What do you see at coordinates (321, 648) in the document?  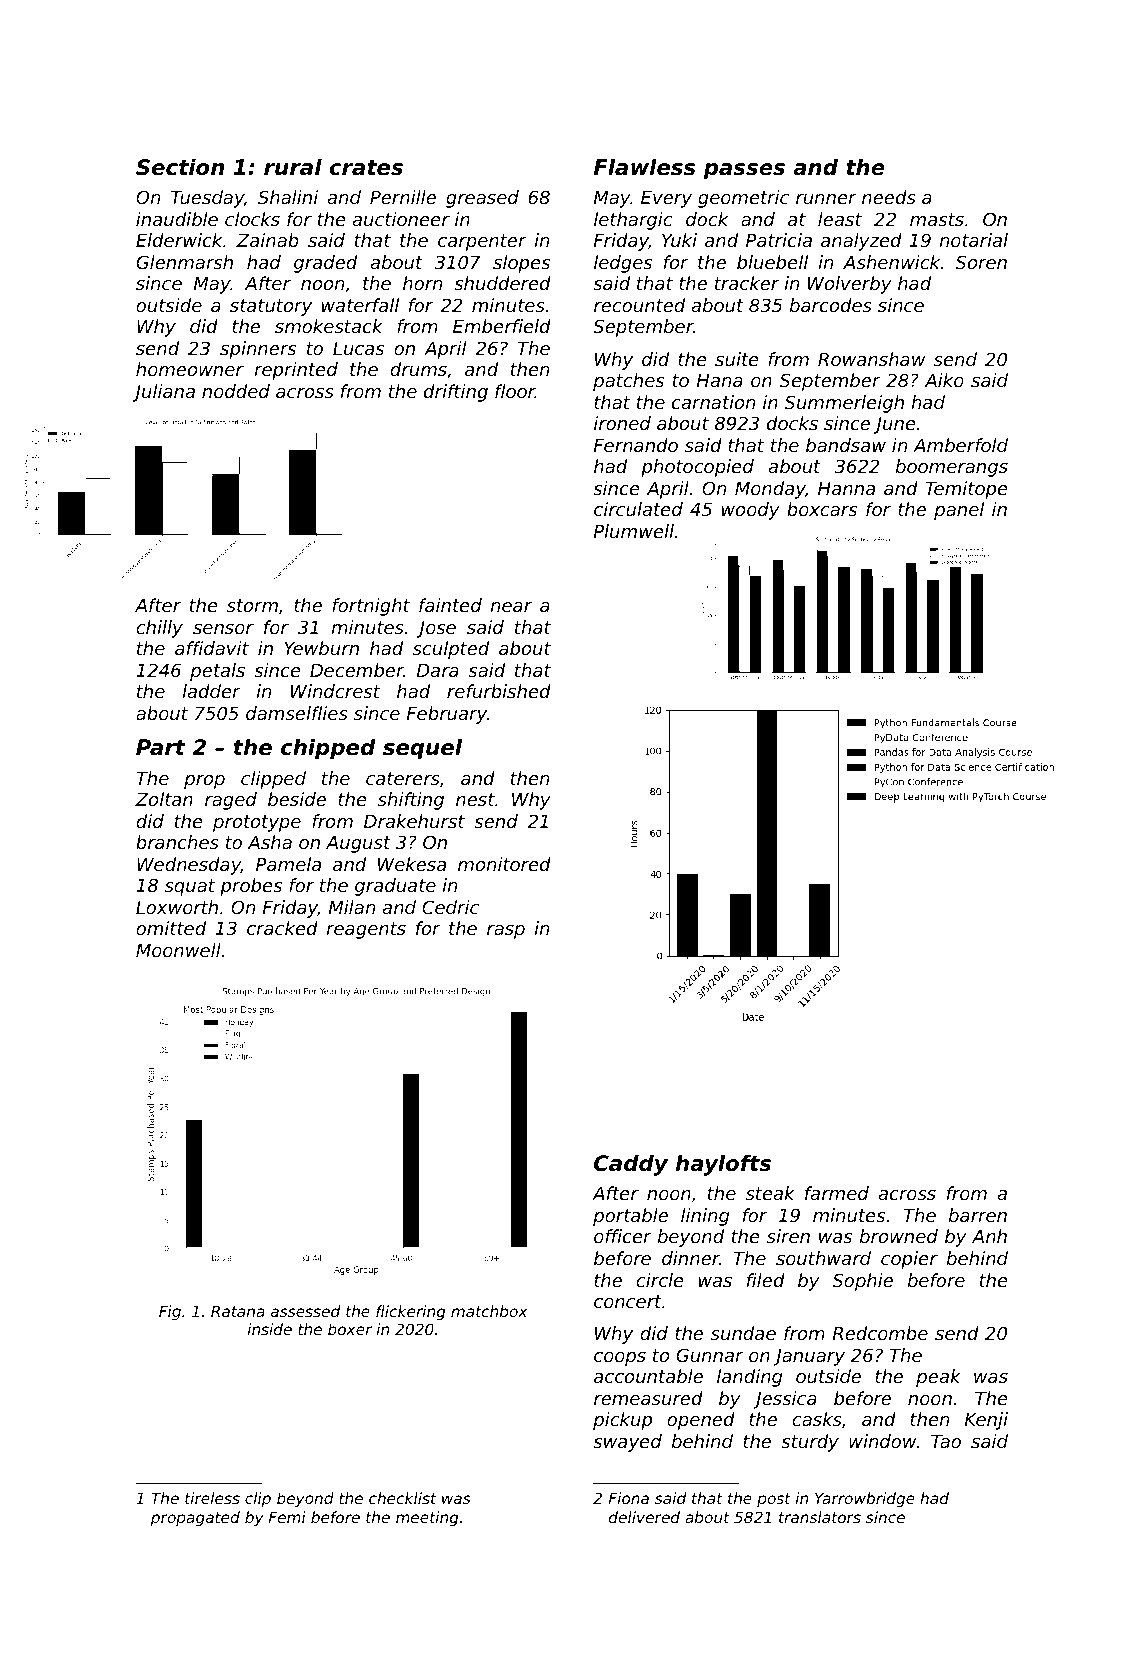 I see `Yewburn` at bounding box center [321, 648].
